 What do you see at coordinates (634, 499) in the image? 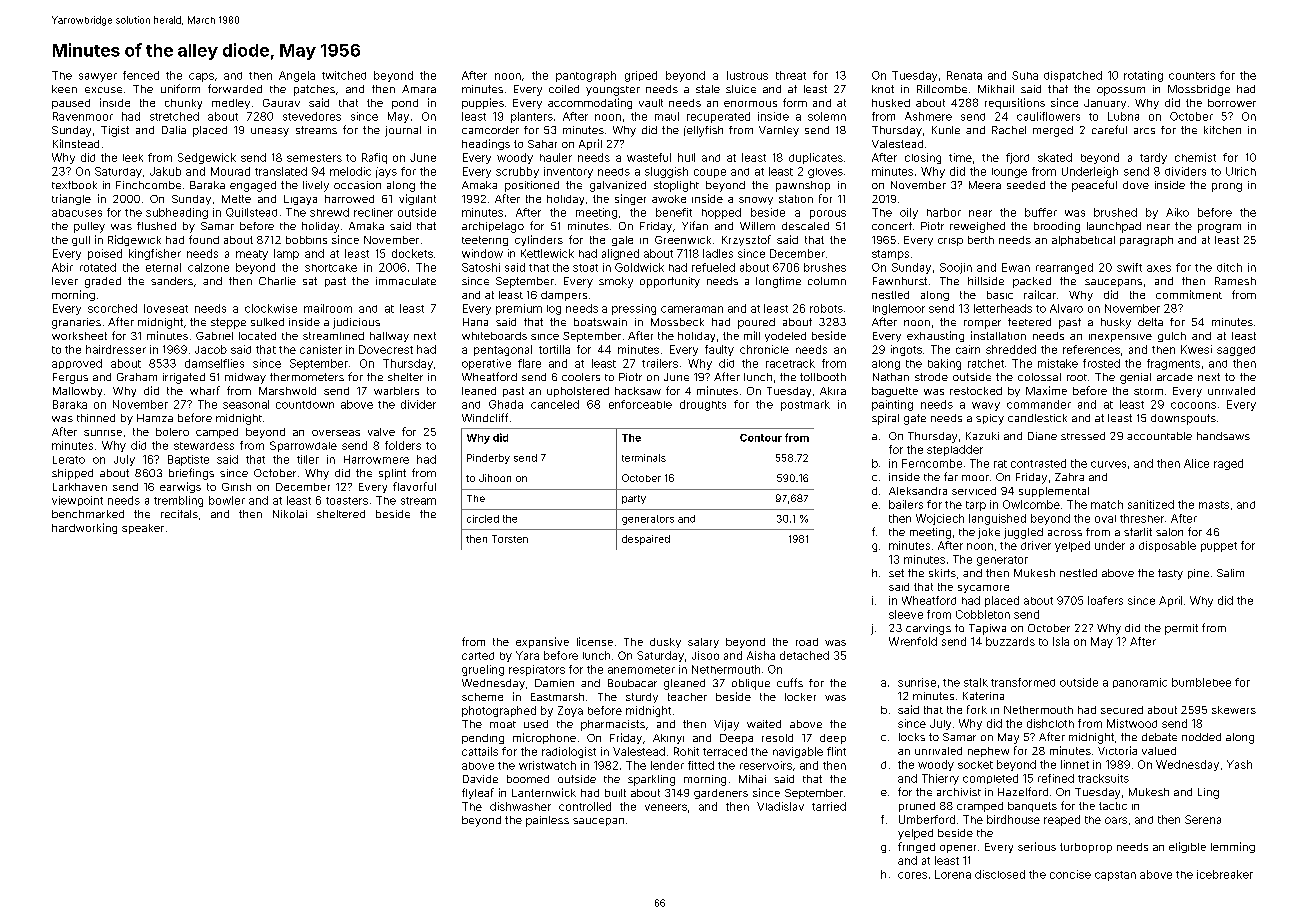
I see `party` at bounding box center [634, 499].
